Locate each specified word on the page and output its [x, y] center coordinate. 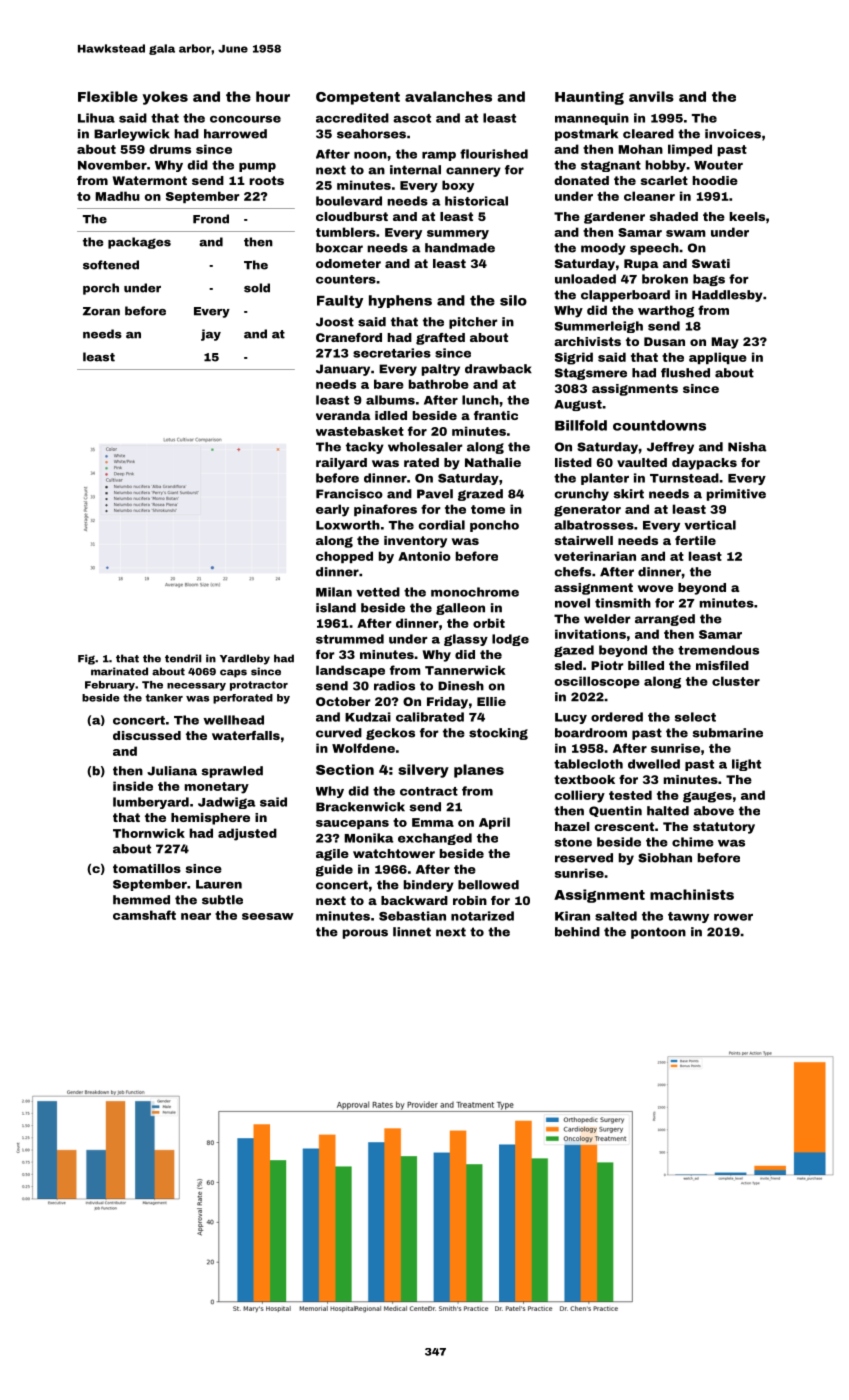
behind [577, 932]
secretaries [392, 353]
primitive [736, 495]
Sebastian [412, 916]
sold [257, 288]
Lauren [219, 884]
